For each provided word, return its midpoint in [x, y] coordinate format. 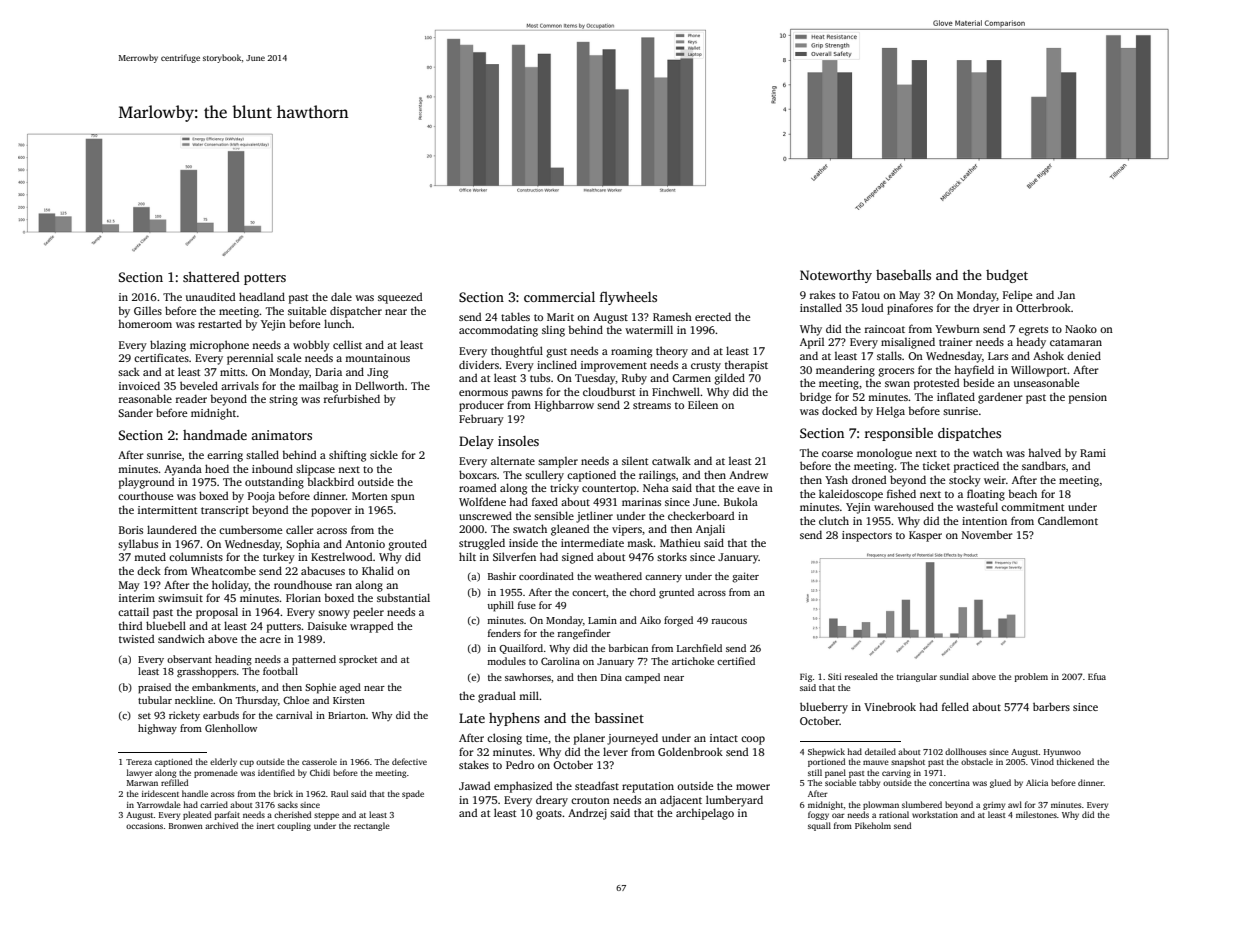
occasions [144, 826]
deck [149, 570]
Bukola [741, 501]
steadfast [597, 785]
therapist [746, 366]
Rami [1093, 453]
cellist [347, 344]
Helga [890, 412]
